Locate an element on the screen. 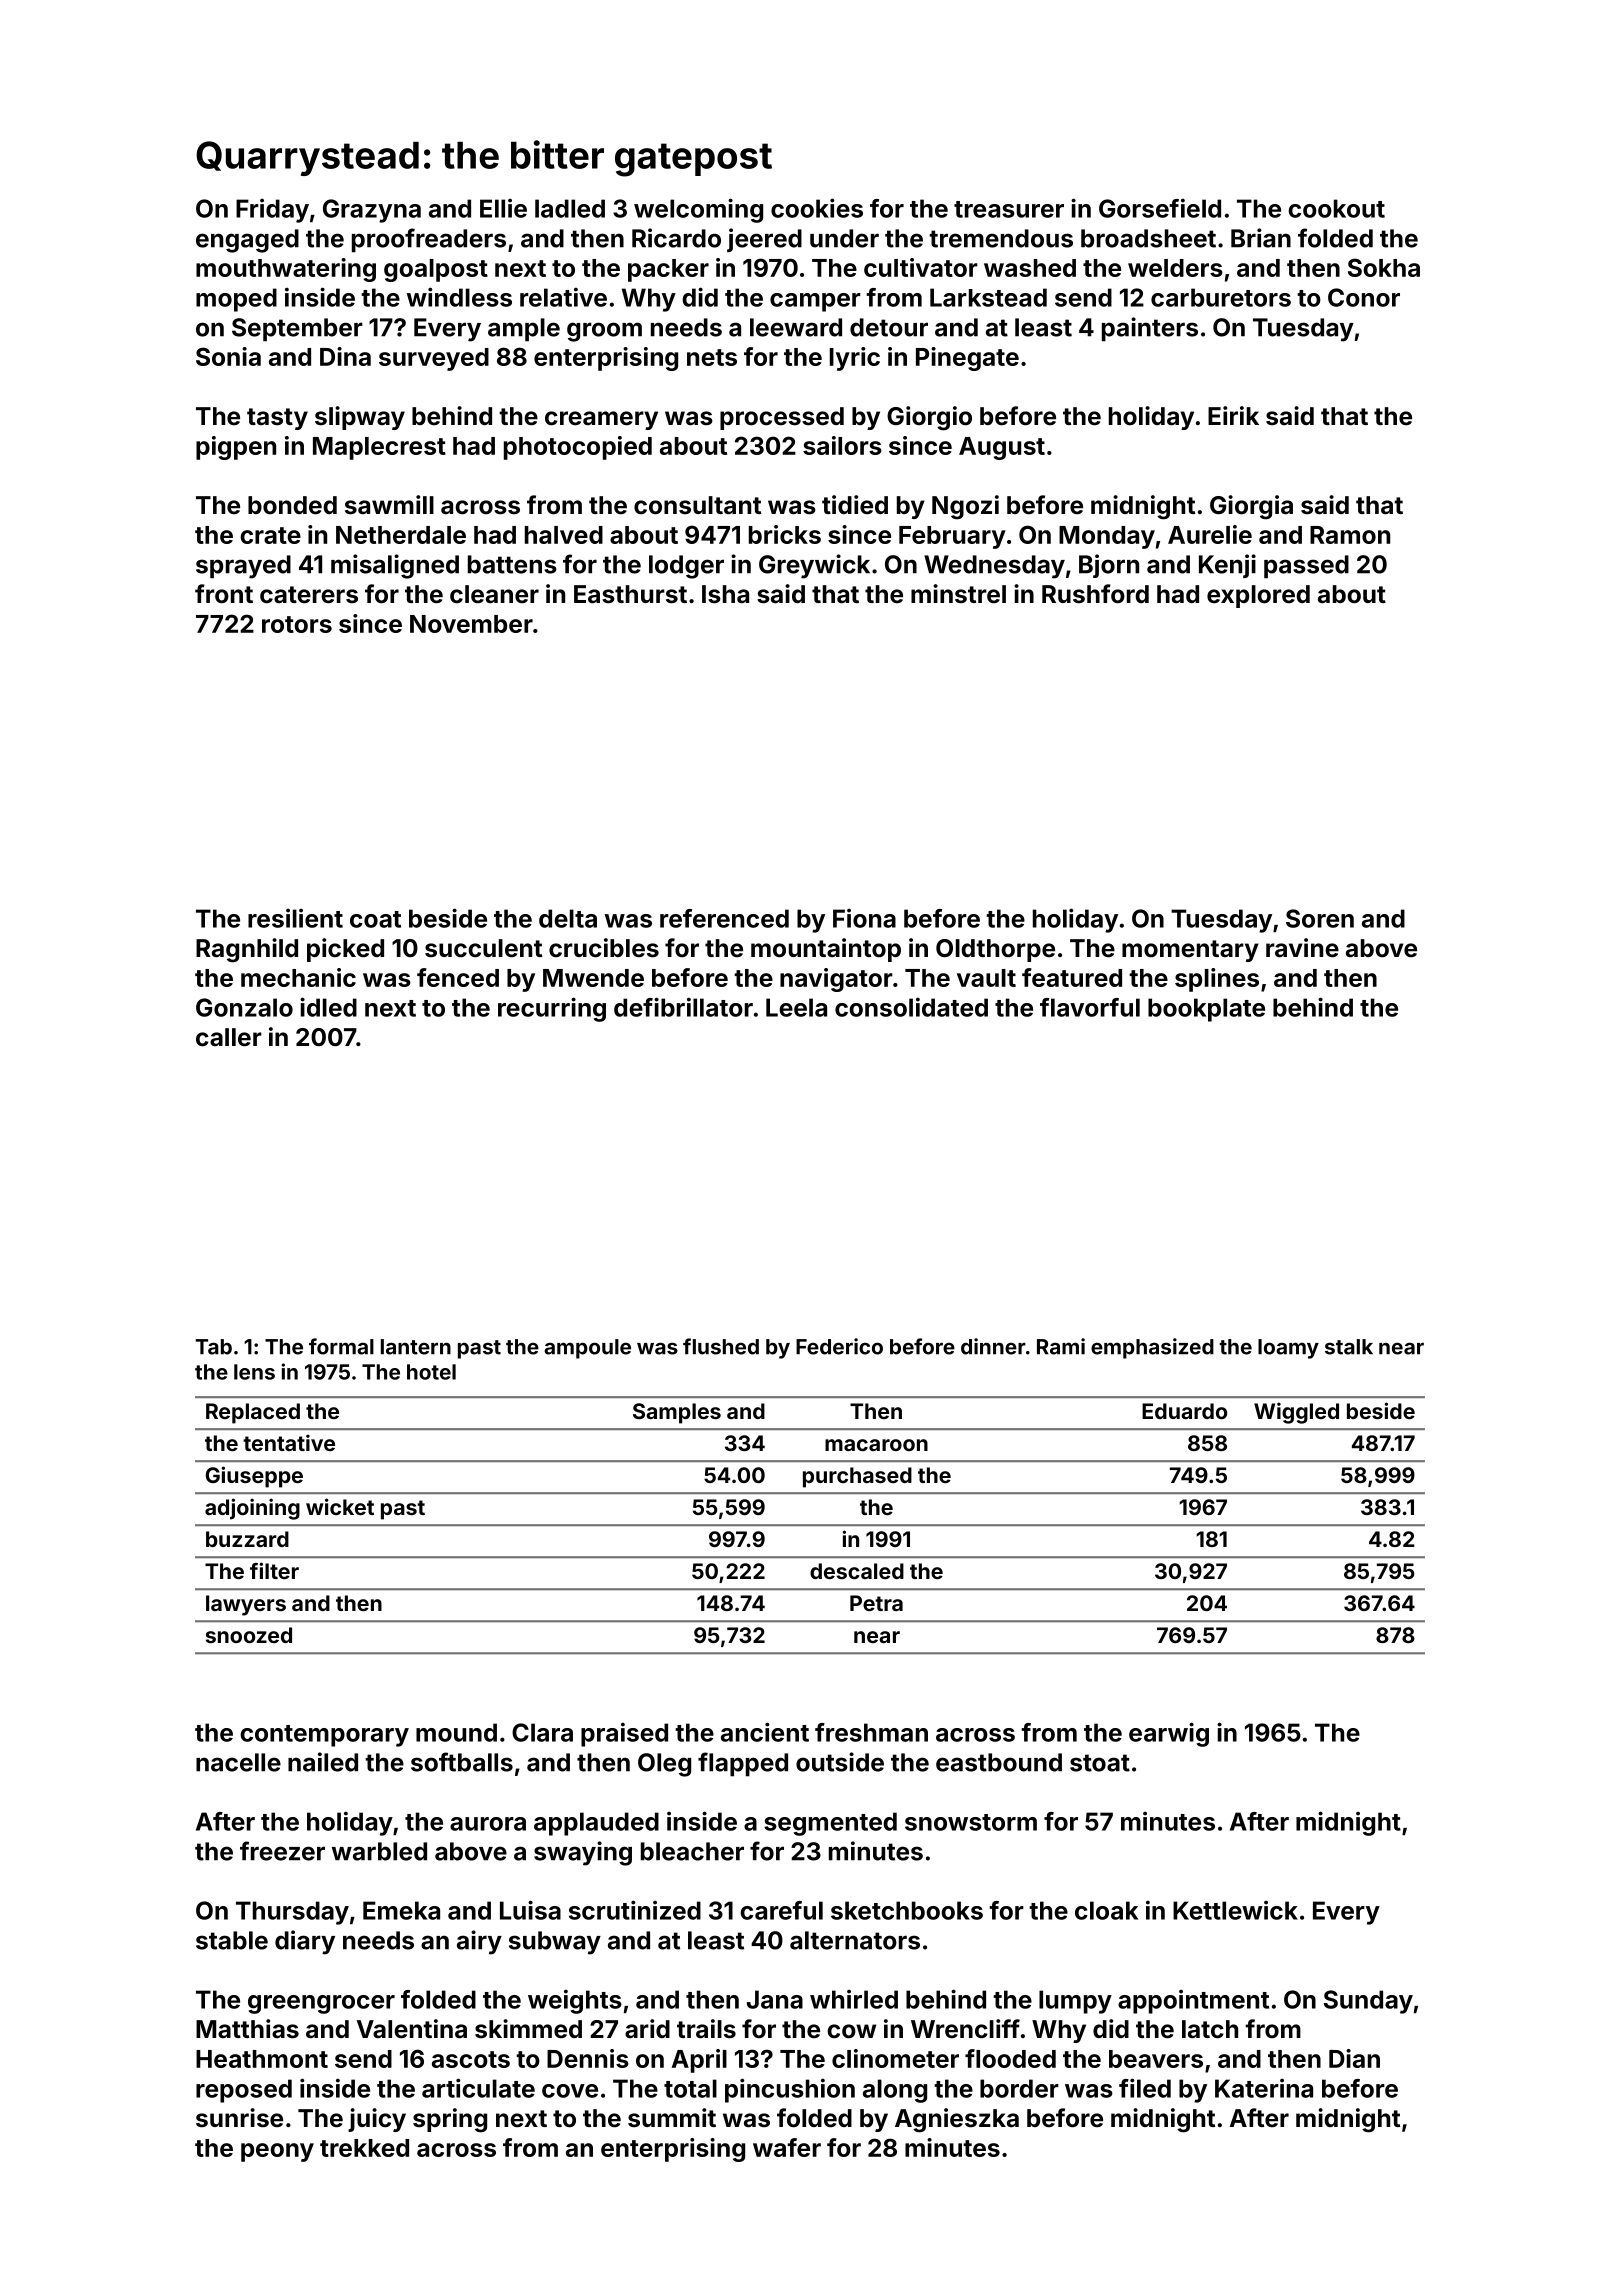  formal is located at coordinates (341, 1346).
